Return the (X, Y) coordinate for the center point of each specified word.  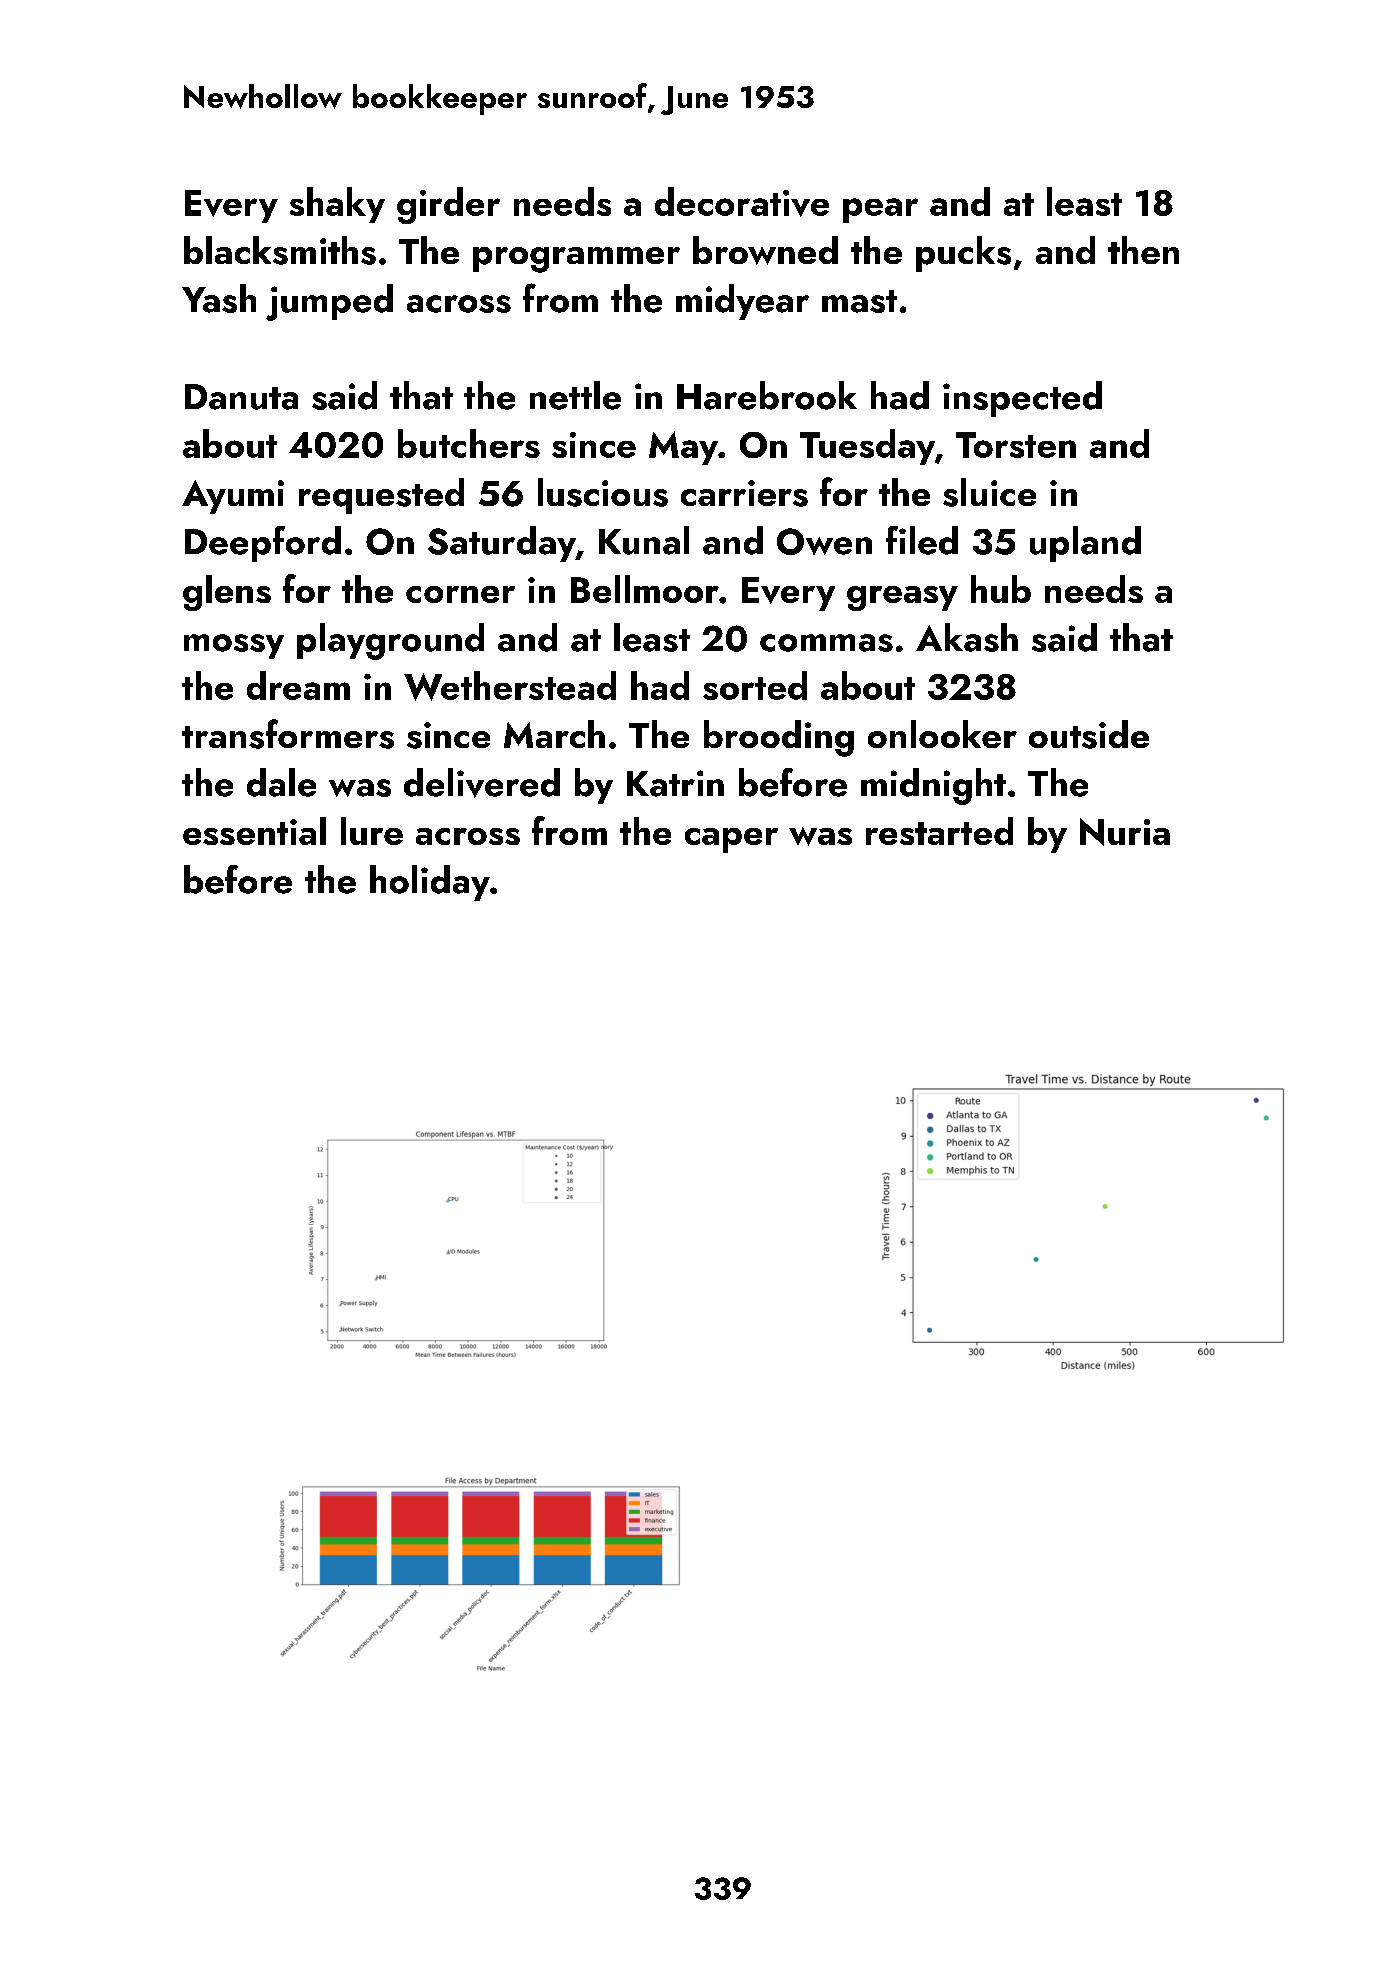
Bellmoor (645, 589)
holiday (430, 883)
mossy (234, 646)
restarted (939, 831)
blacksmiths (280, 250)
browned (765, 250)
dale (281, 782)
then (1143, 250)
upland (1085, 544)
